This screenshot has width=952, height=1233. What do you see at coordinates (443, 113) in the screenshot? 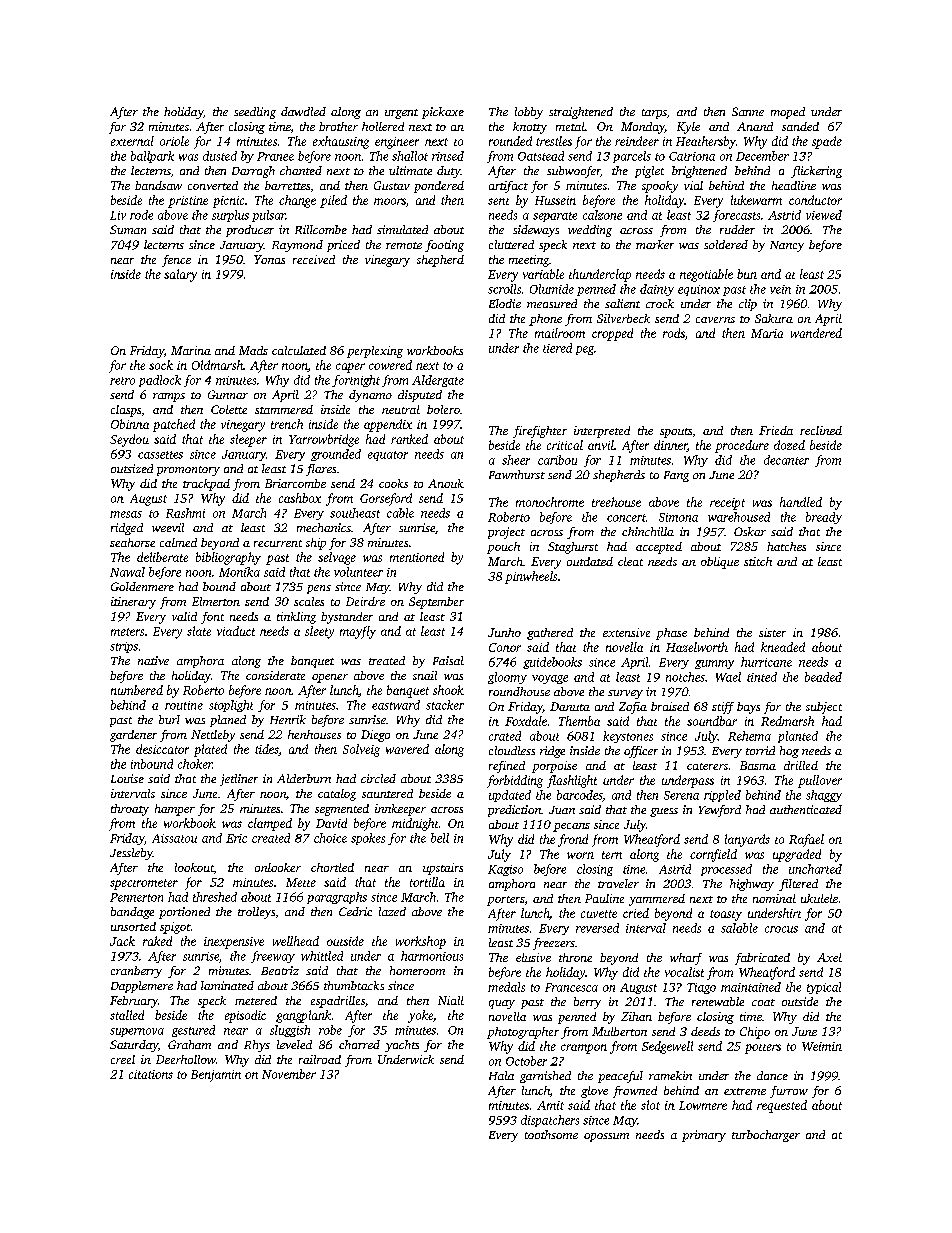
I see `pickaxe` at bounding box center [443, 113].
